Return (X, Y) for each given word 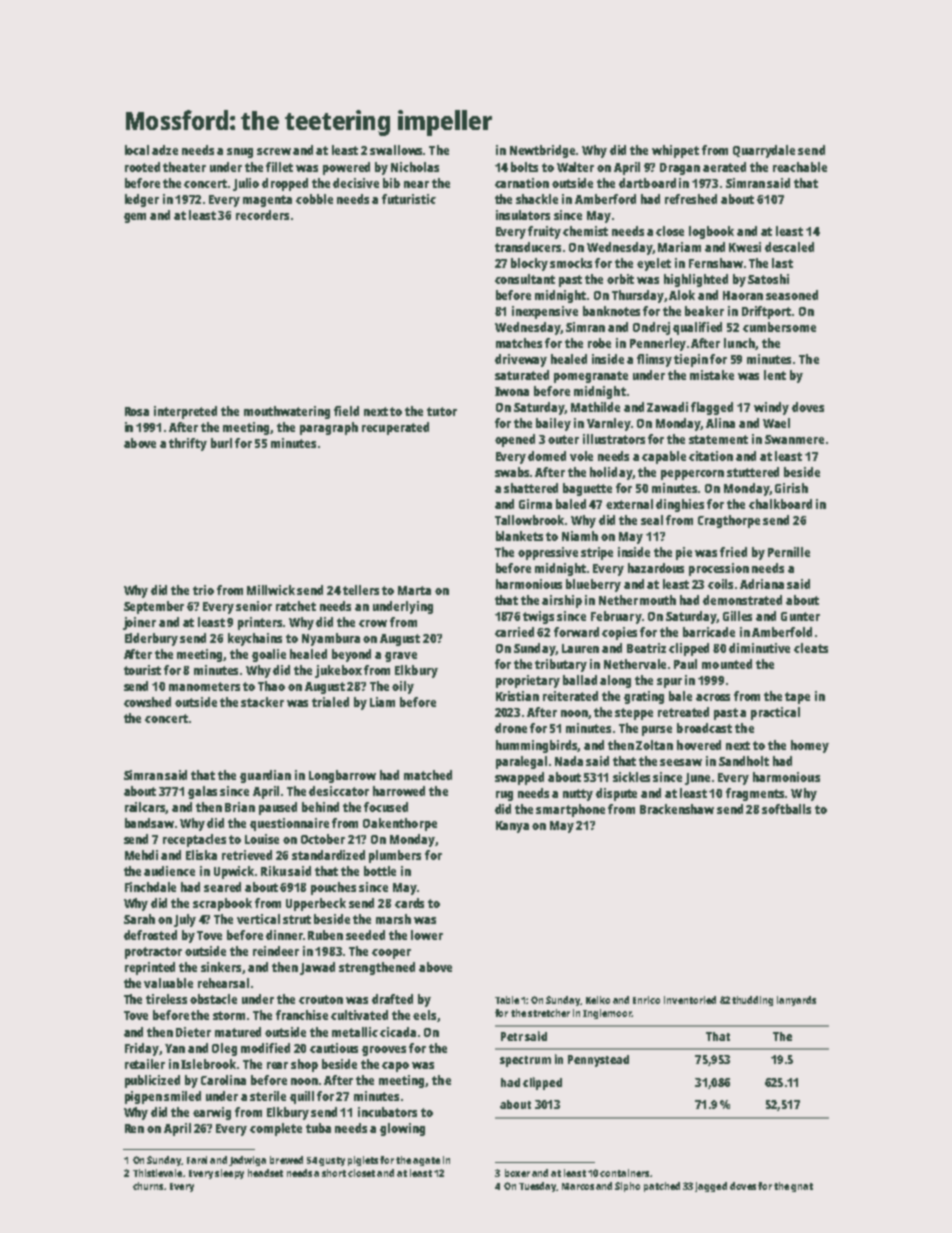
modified (265, 1048)
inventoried (690, 1000)
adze (165, 150)
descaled (789, 247)
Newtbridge (542, 151)
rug (504, 796)
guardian (265, 776)
